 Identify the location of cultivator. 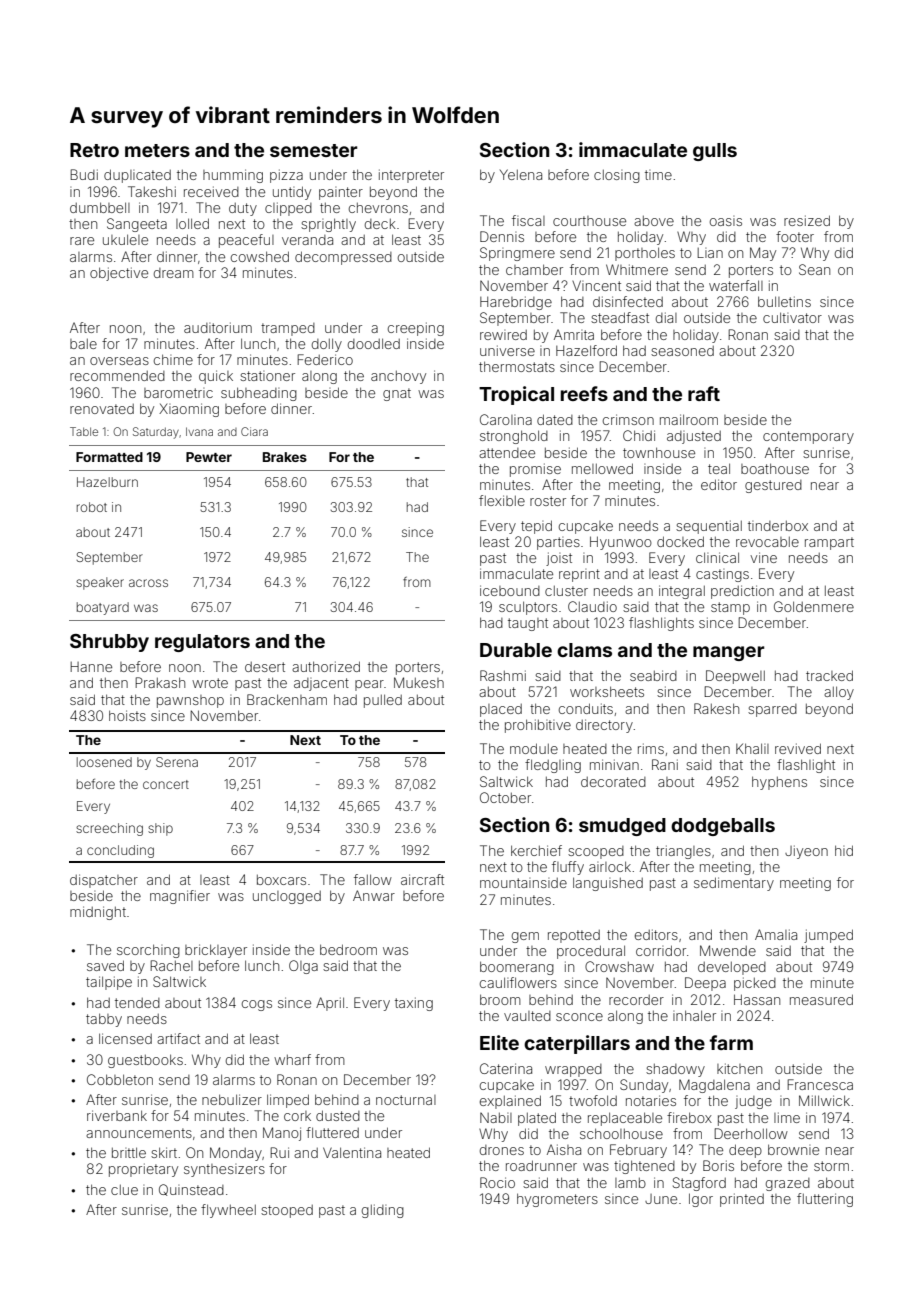
(792, 317).
